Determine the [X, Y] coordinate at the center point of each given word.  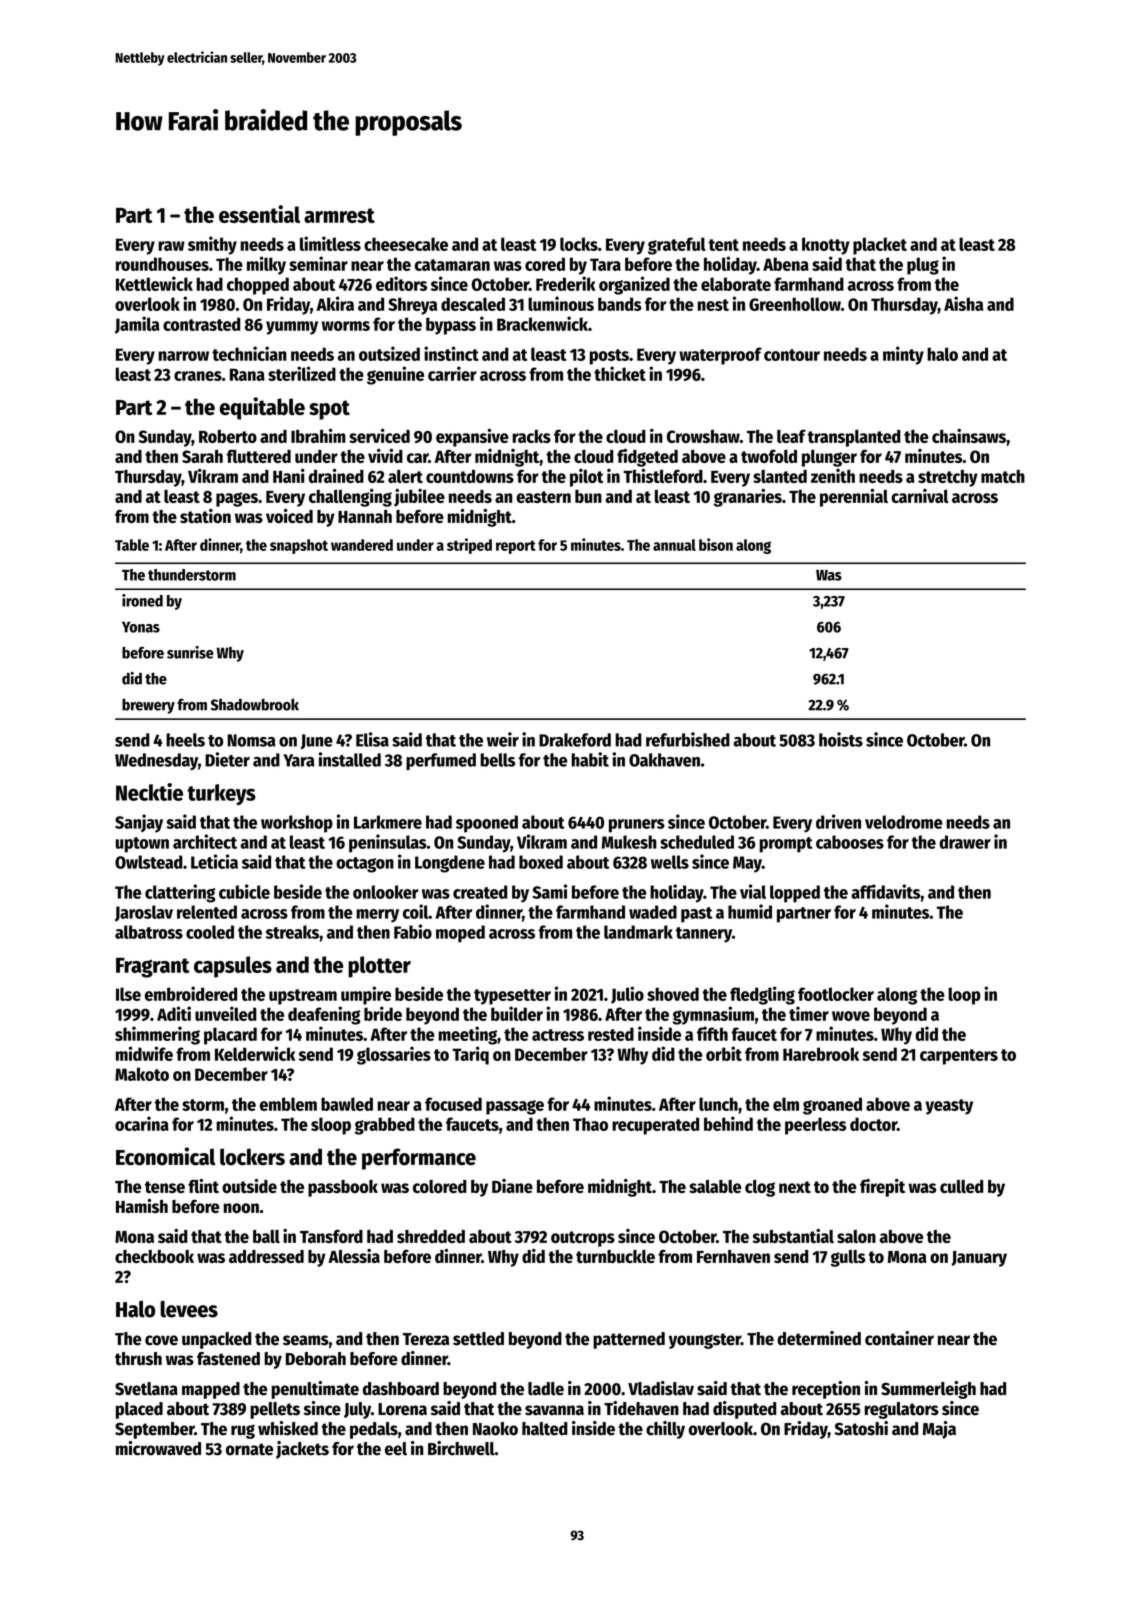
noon [241, 1208]
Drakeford [575, 740]
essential [259, 214]
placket [880, 246]
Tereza [426, 1339]
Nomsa [251, 740]
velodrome [904, 822]
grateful [677, 246]
